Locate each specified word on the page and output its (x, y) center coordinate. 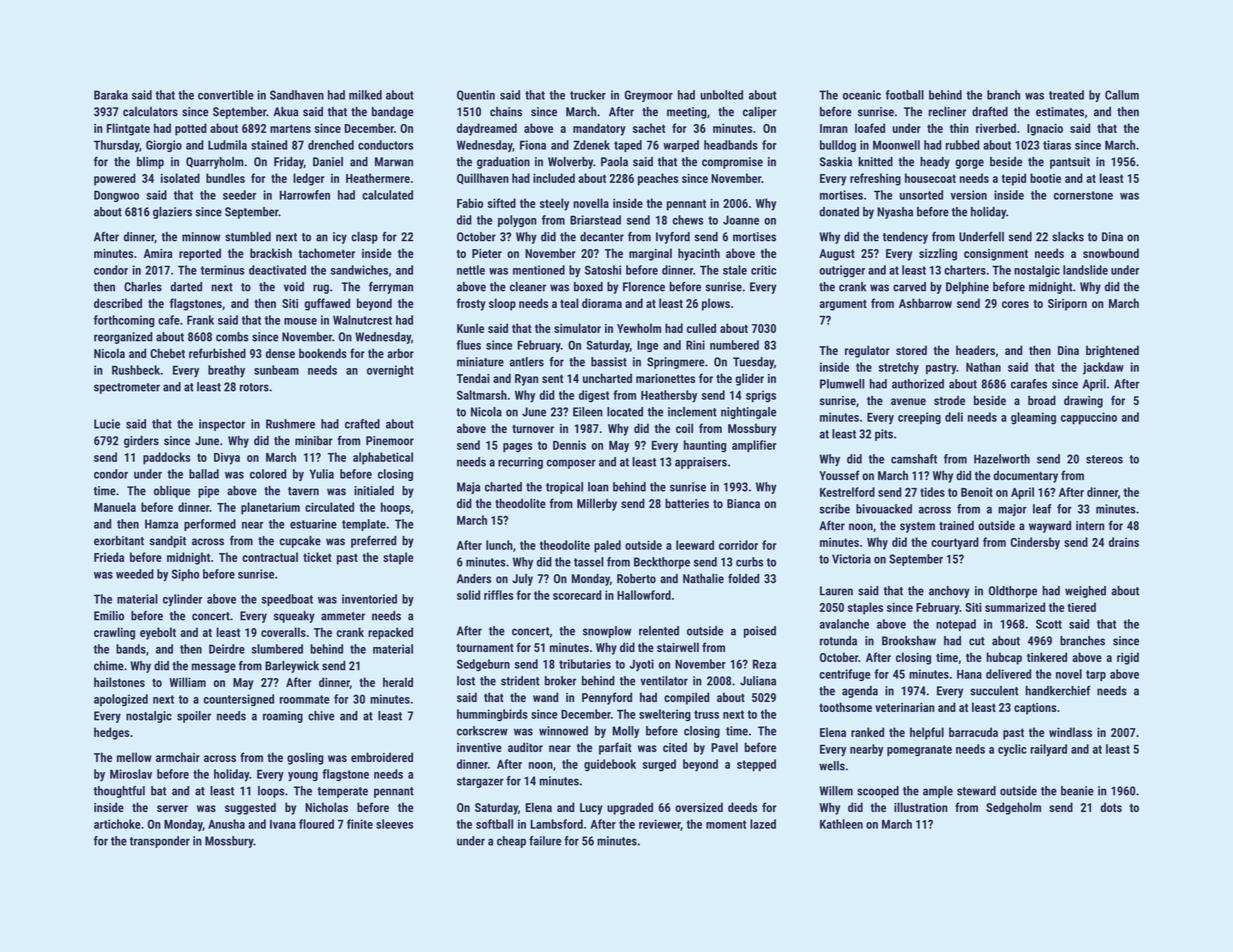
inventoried (369, 599)
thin (959, 128)
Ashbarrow (925, 303)
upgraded (630, 808)
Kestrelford (847, 492)
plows (716, 304)
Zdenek (591, 145)
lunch (499, 545)
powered (115, 179)
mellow (134, 757)
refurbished (217, 353)
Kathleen (841, 824)
